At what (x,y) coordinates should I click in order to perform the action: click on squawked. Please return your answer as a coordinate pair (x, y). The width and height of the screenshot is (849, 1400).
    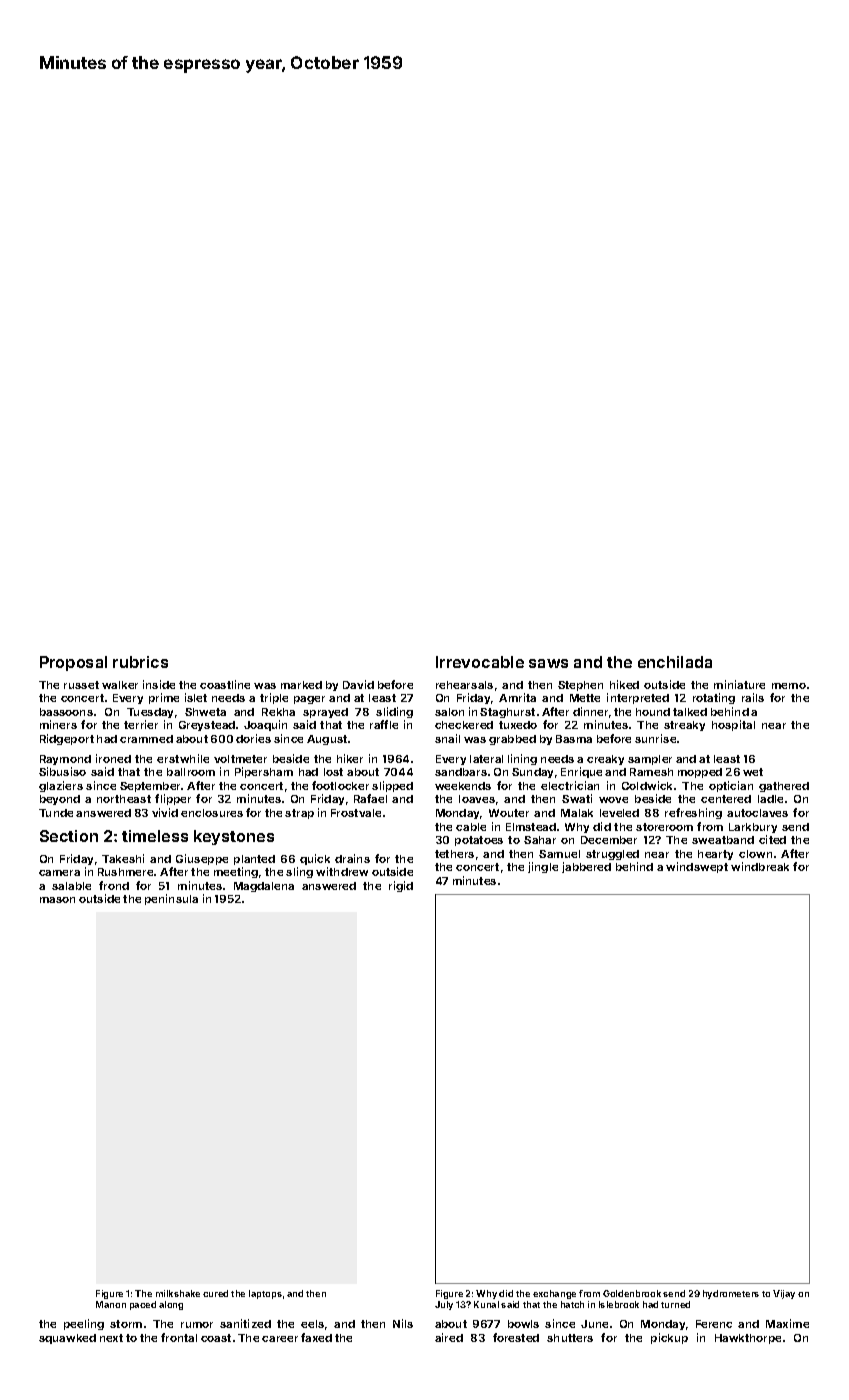
    Looking at the image, I should click on (67, 1339).
